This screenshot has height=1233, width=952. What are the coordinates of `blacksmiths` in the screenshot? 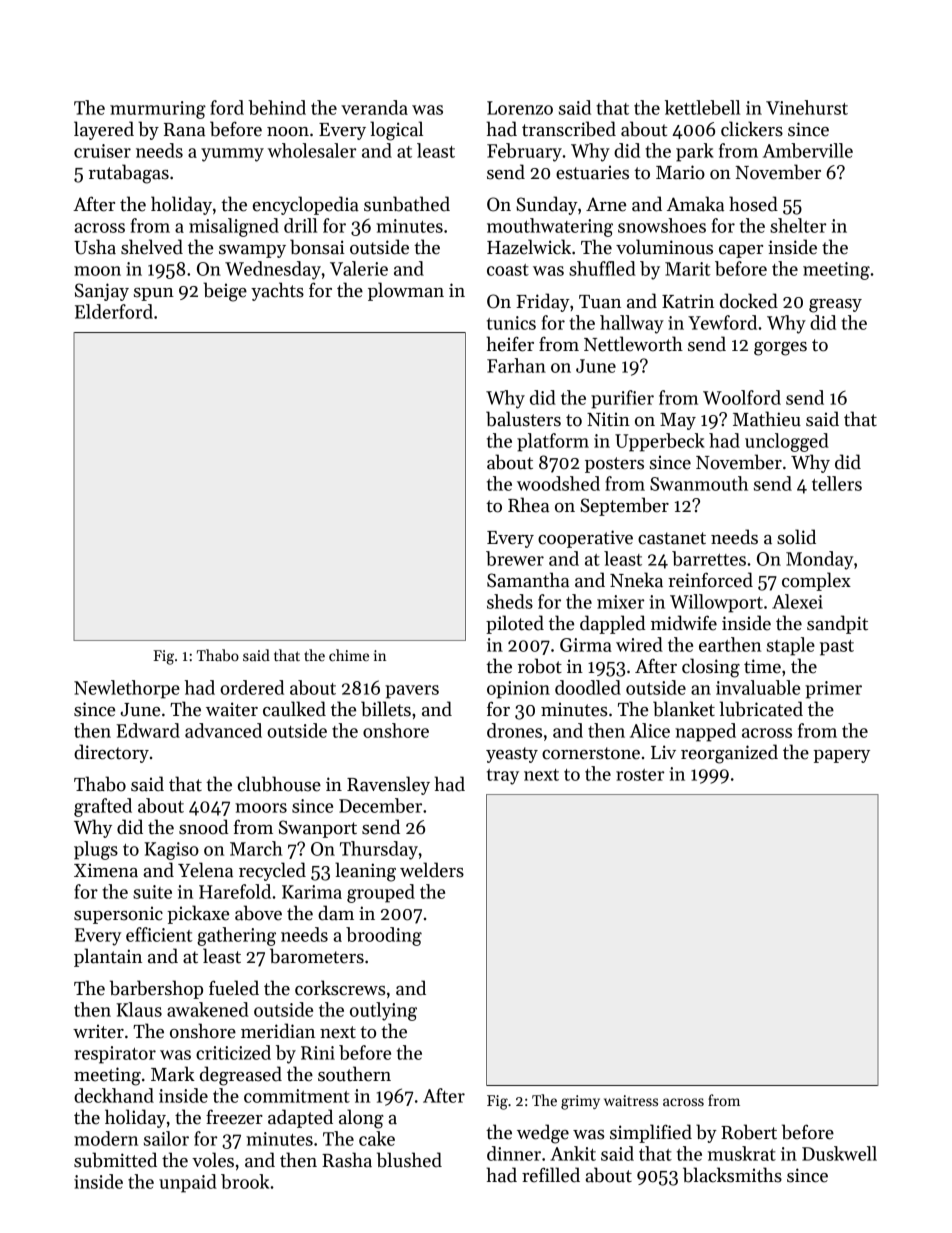 It's located at (732, 1175).
